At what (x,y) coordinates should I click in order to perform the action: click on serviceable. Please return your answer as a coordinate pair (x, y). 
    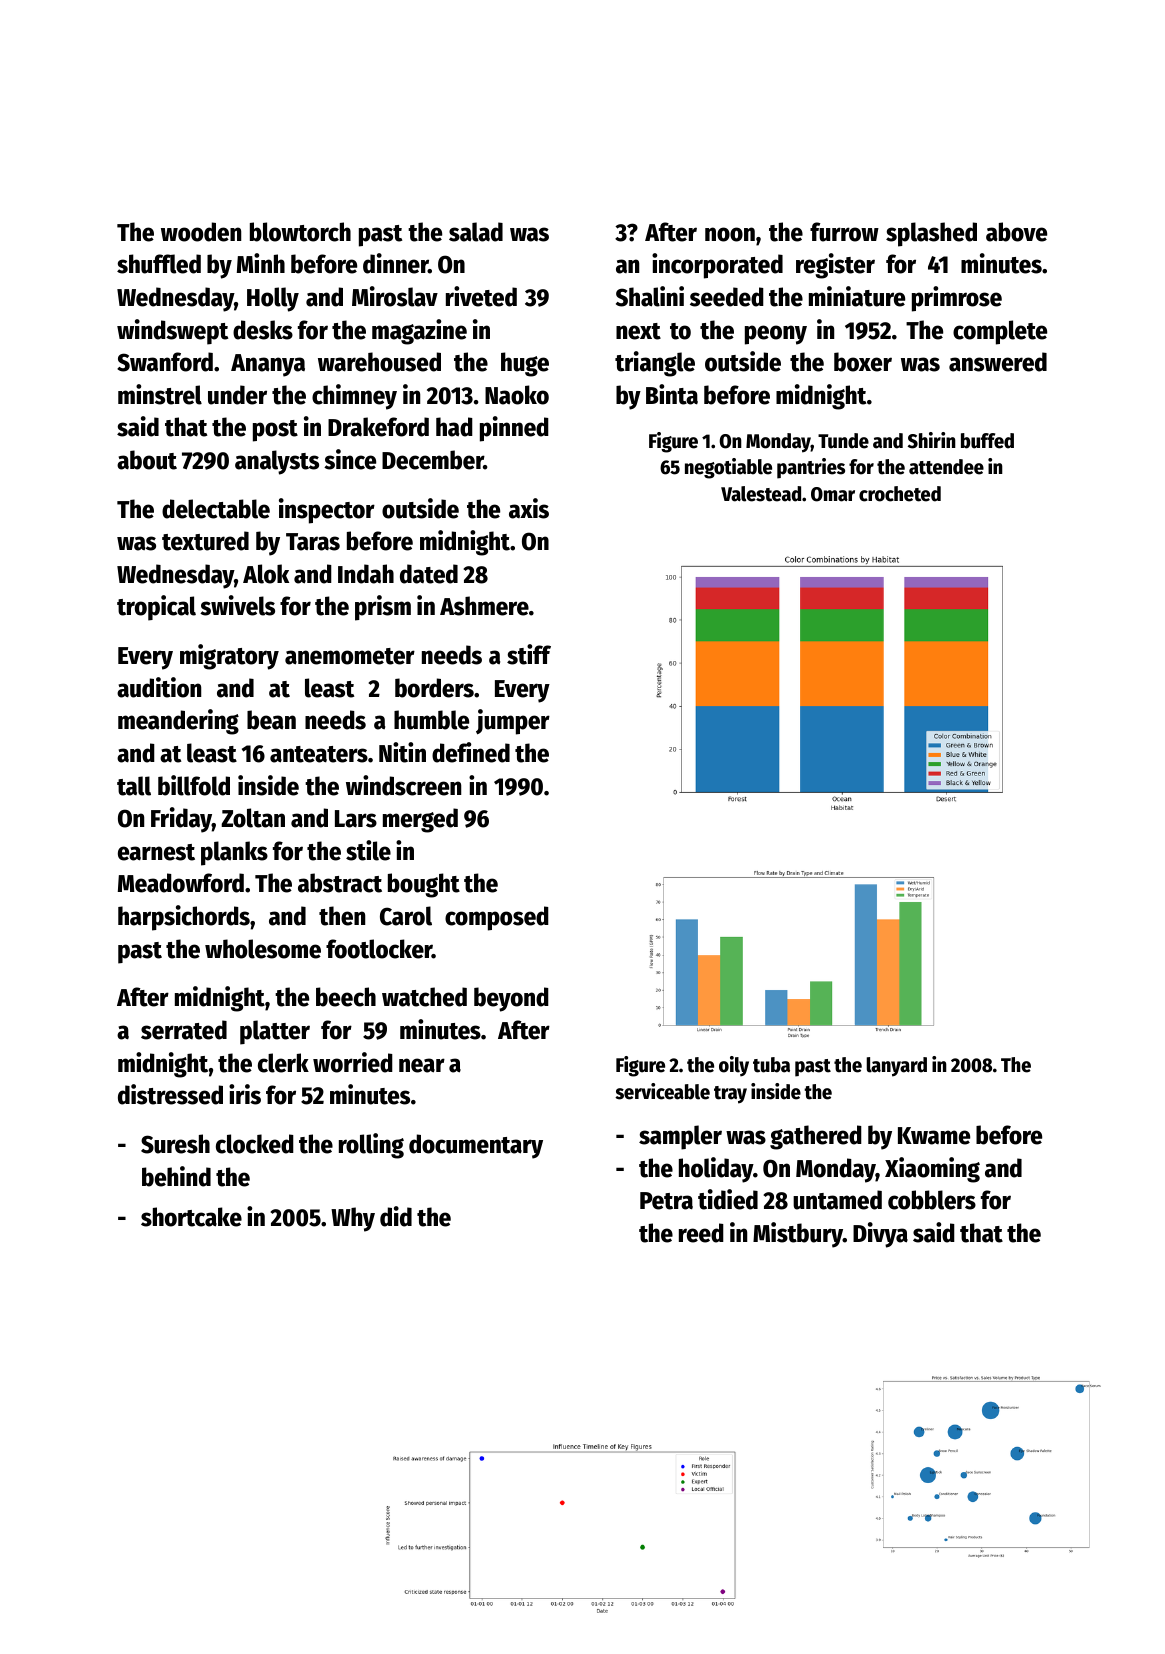
    Looking at the image, I should click on (662, 1091).
